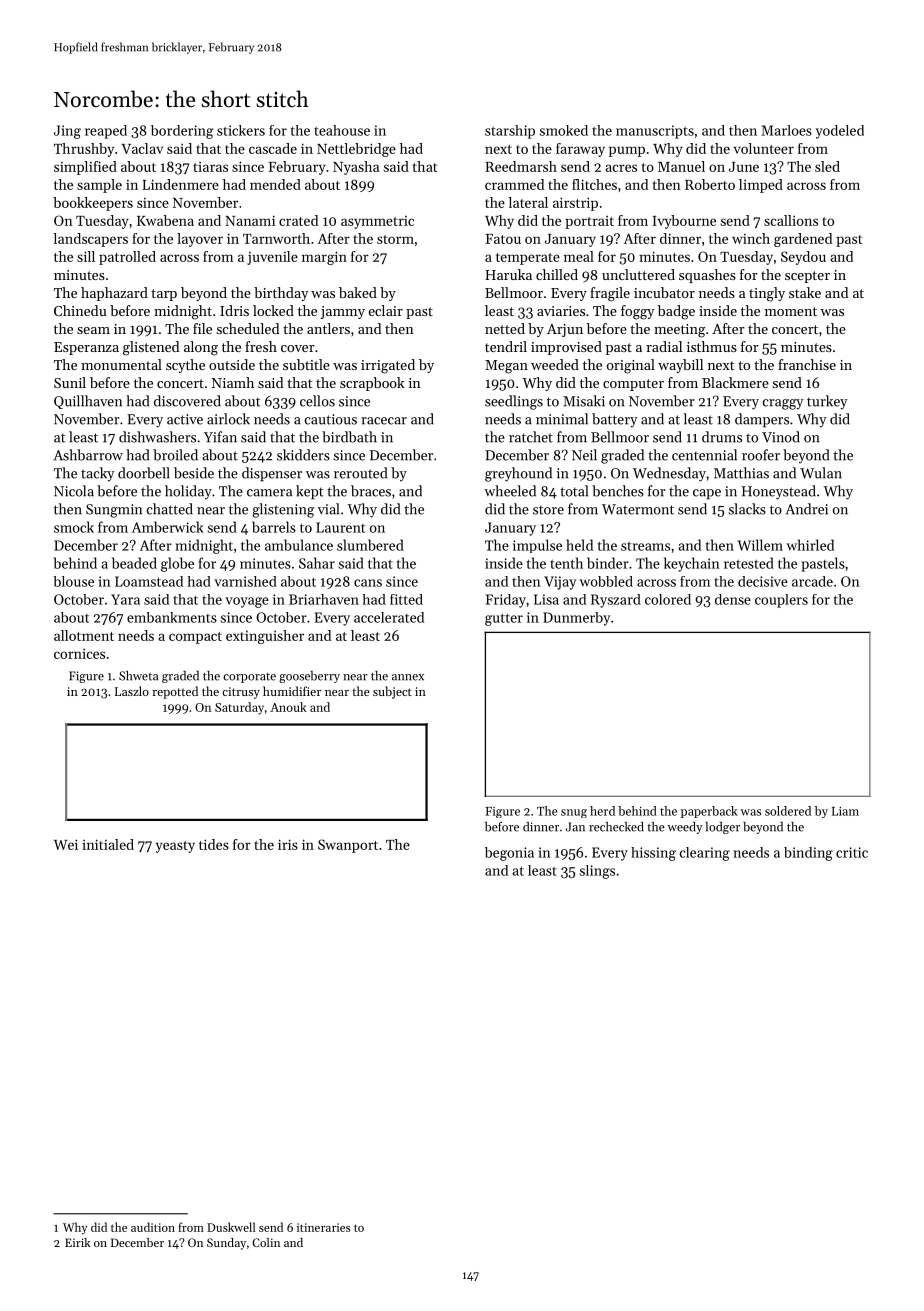  What do you see at coordinates (616, 601) in the screenshot?
I see `Ryszard` at bounding box center [616, 601].
